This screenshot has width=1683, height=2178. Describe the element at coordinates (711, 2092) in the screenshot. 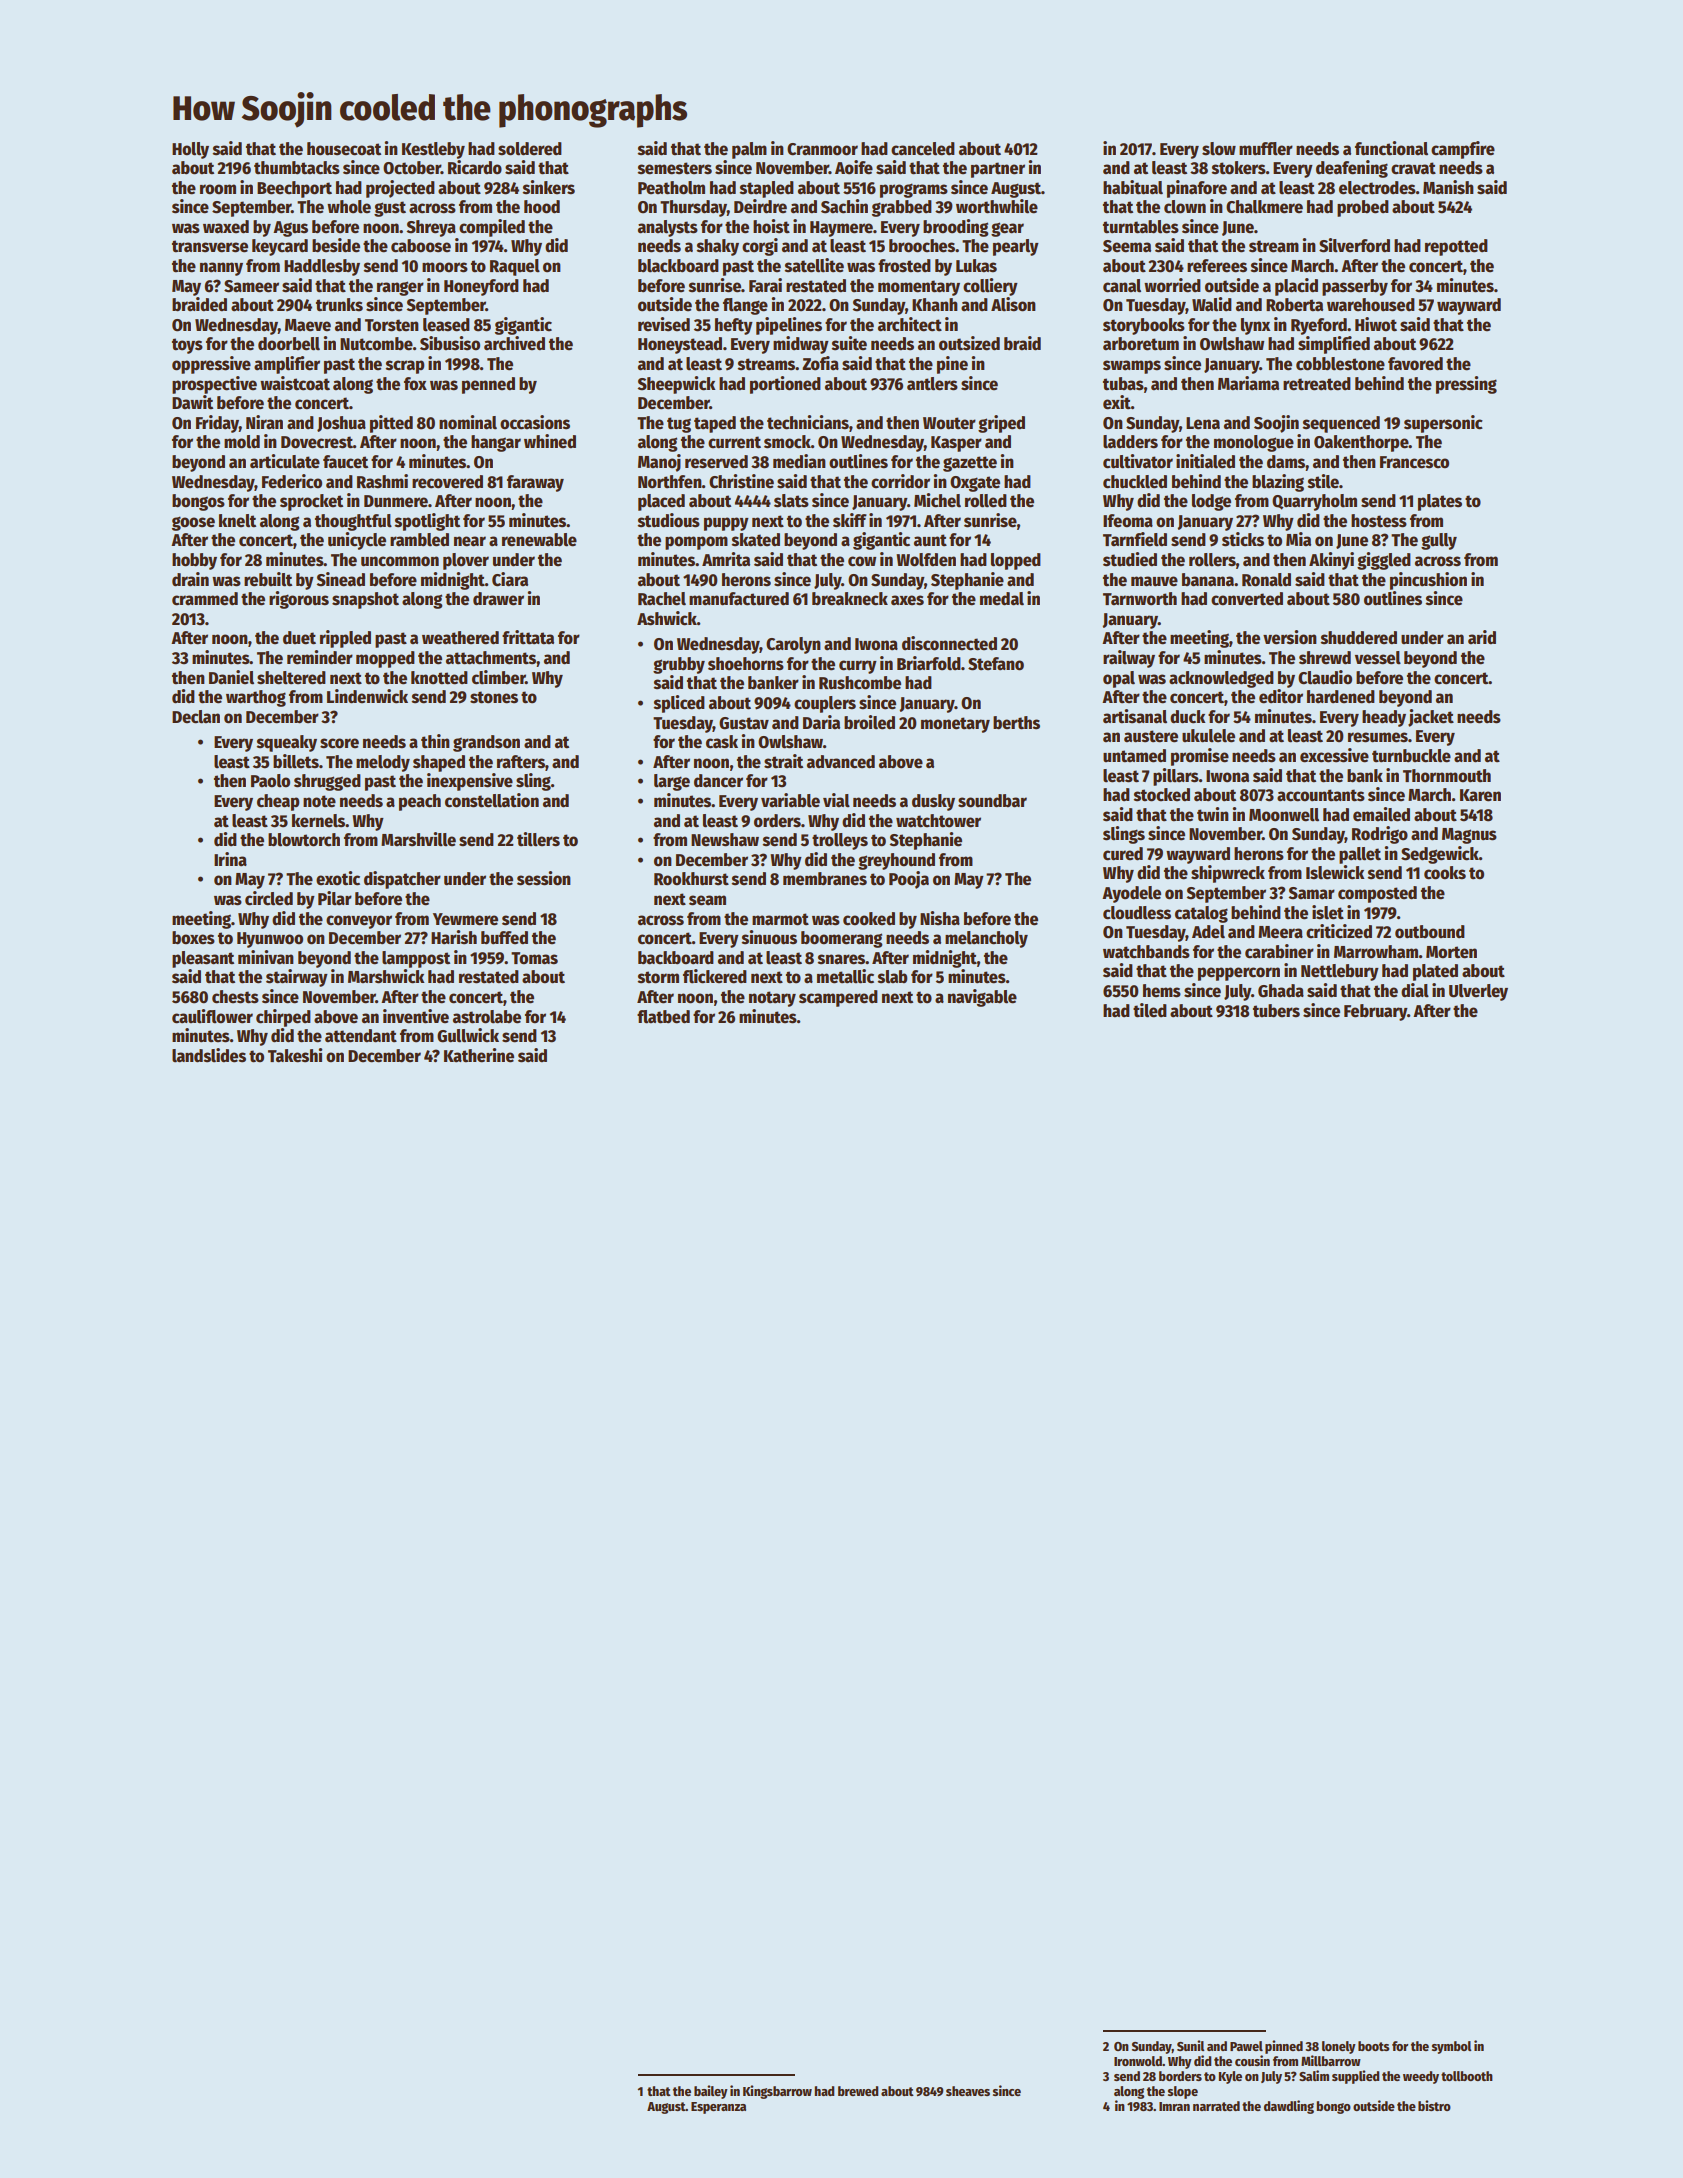

I see `bailey` at that location.
